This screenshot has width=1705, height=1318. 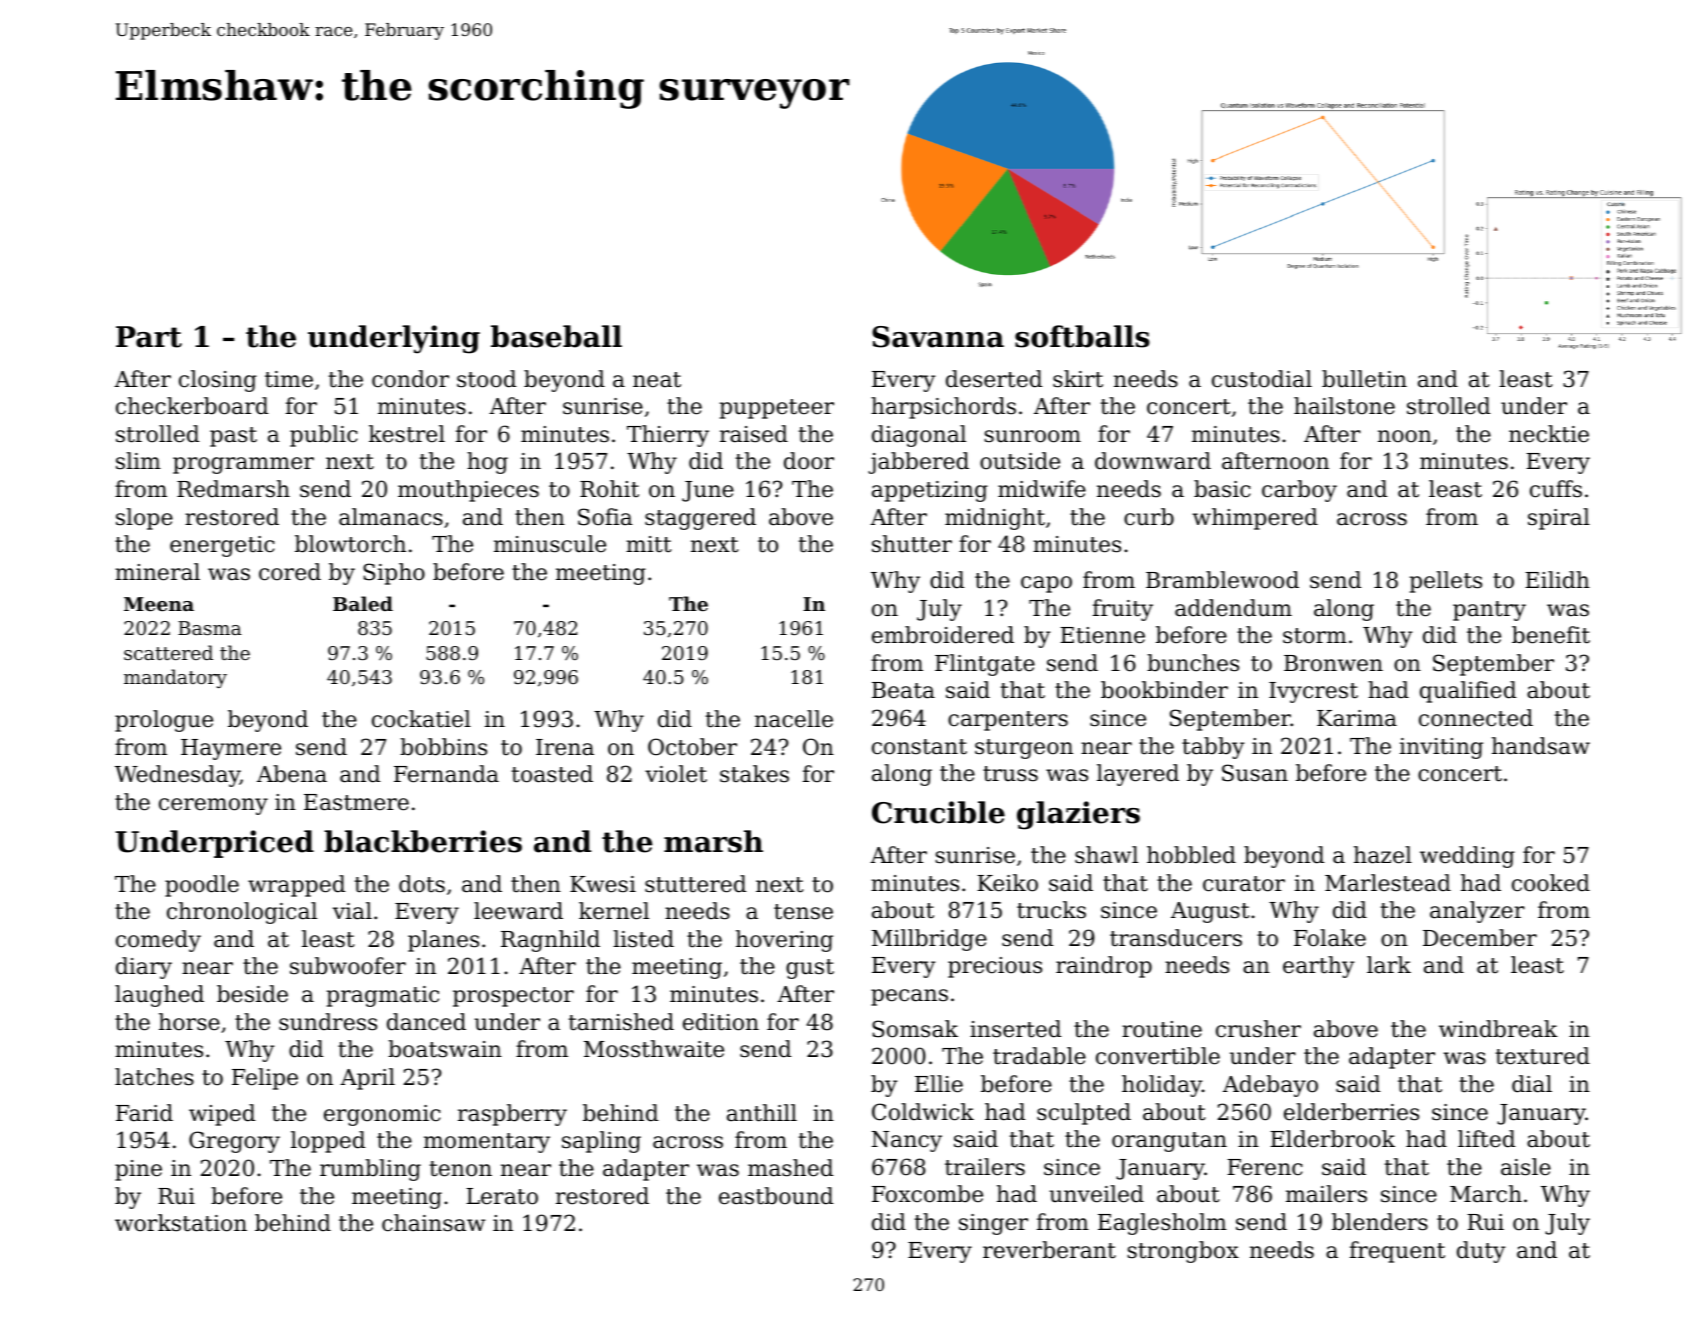 What do you see at coordinates (1082, 336) in the screenshot?
I see `softballs` at bounding box center [1082, 336].
